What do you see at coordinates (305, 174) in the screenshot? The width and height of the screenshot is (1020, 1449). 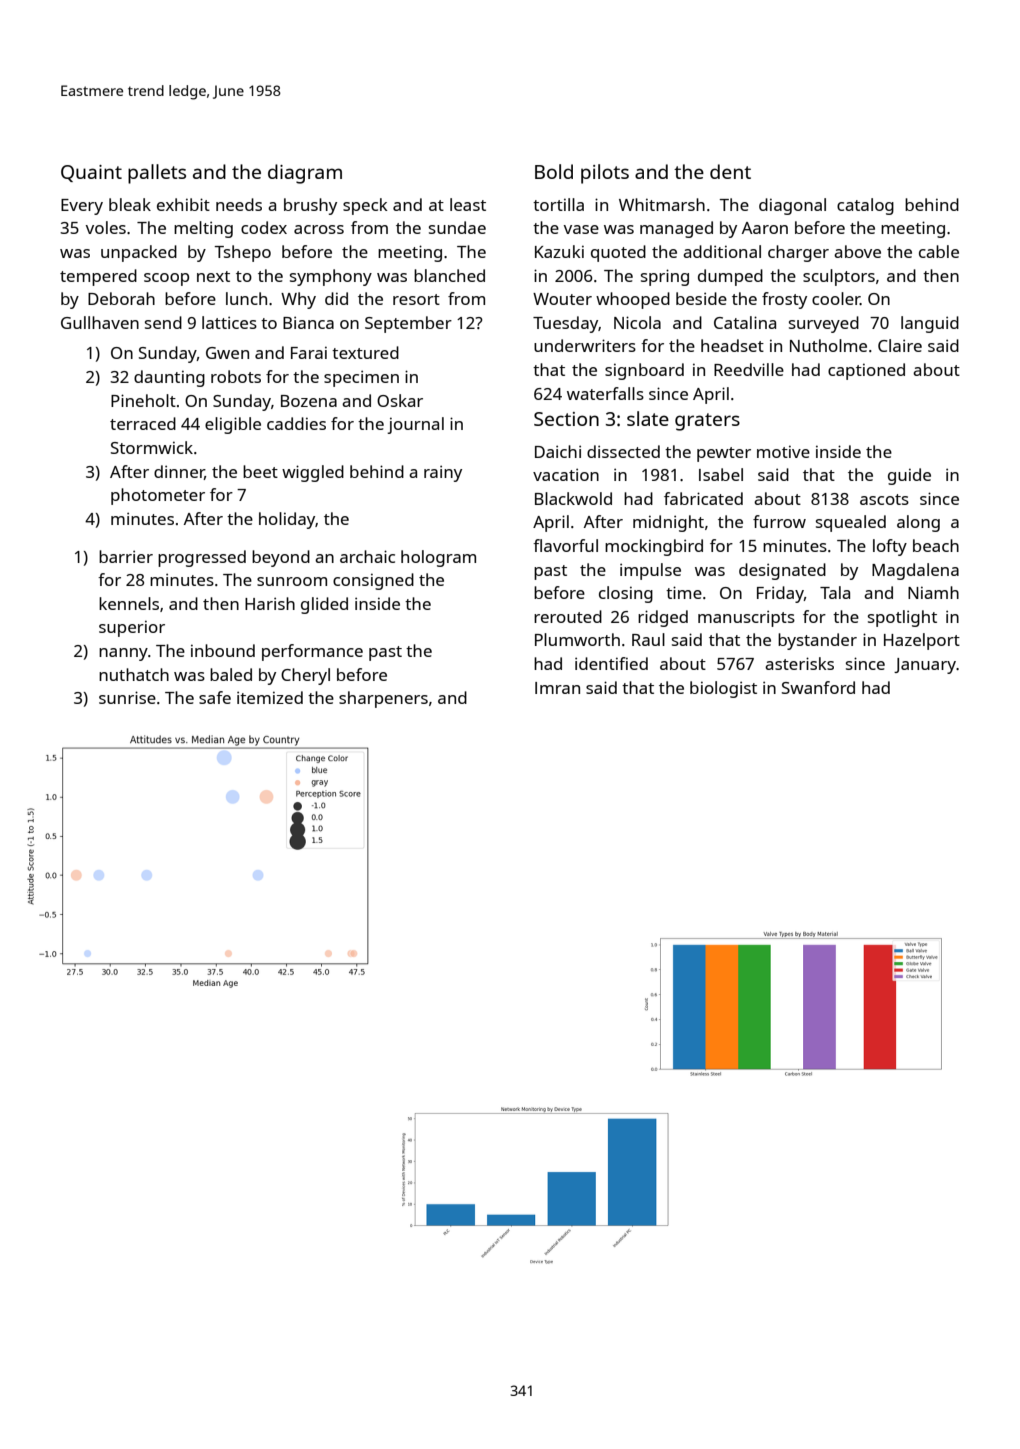 I see `diagram` at bounding box center [305, 174].
